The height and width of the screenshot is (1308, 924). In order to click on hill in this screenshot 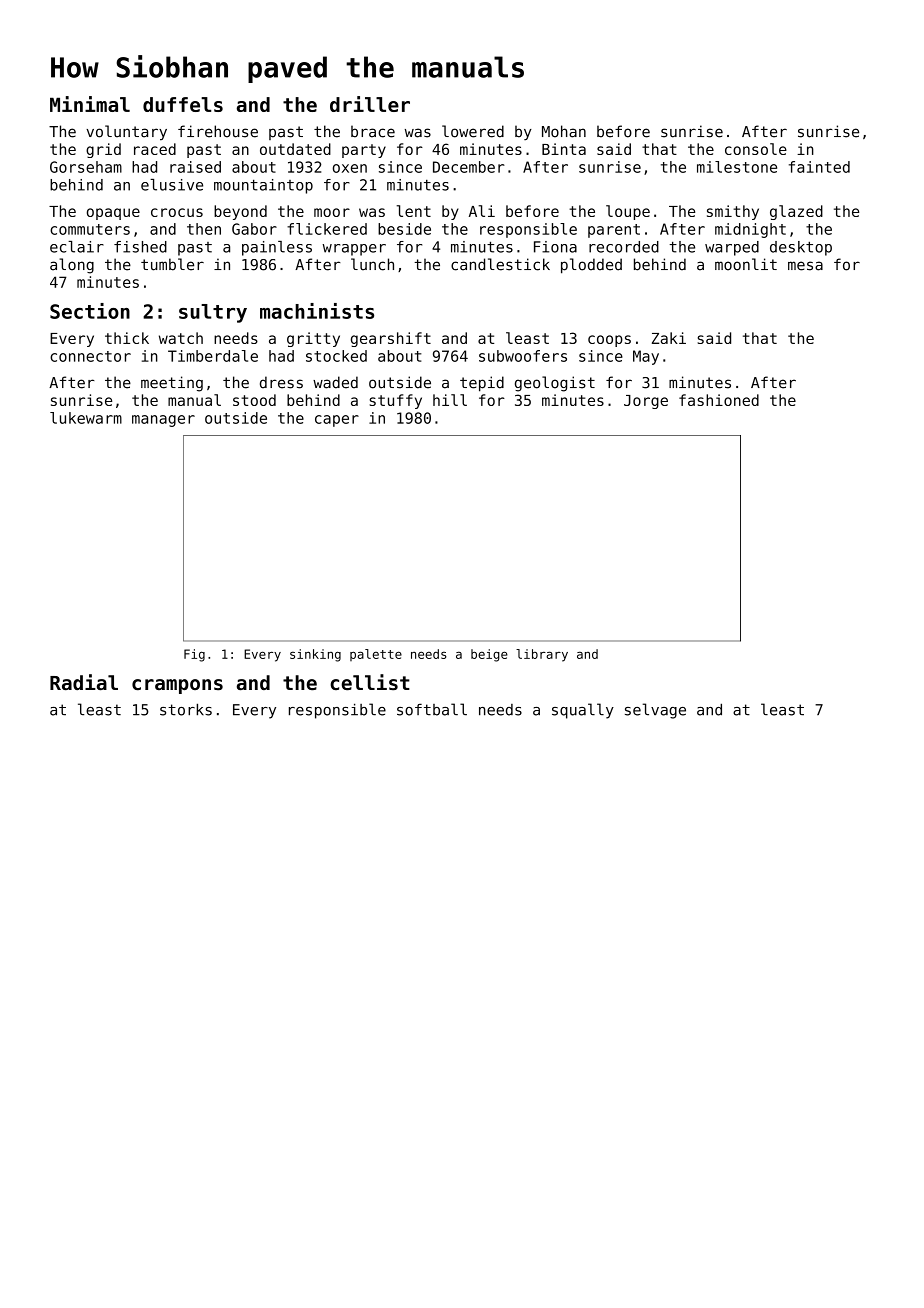, I will do `click(450, 400)`.
